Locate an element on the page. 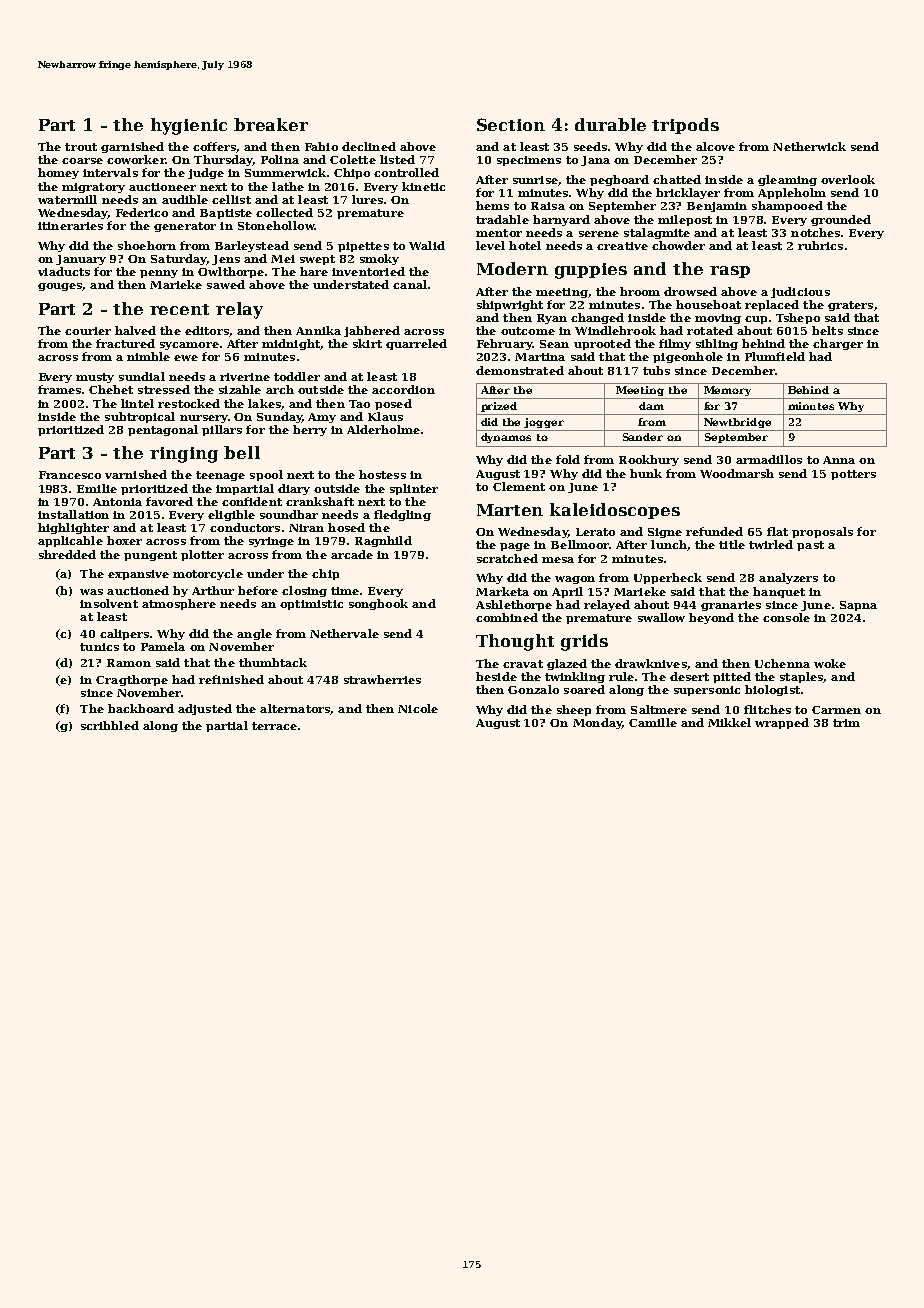 Image resolution: width=924 pixels, height=1308 pixels. arcade is located at coordinates (352, 554).
